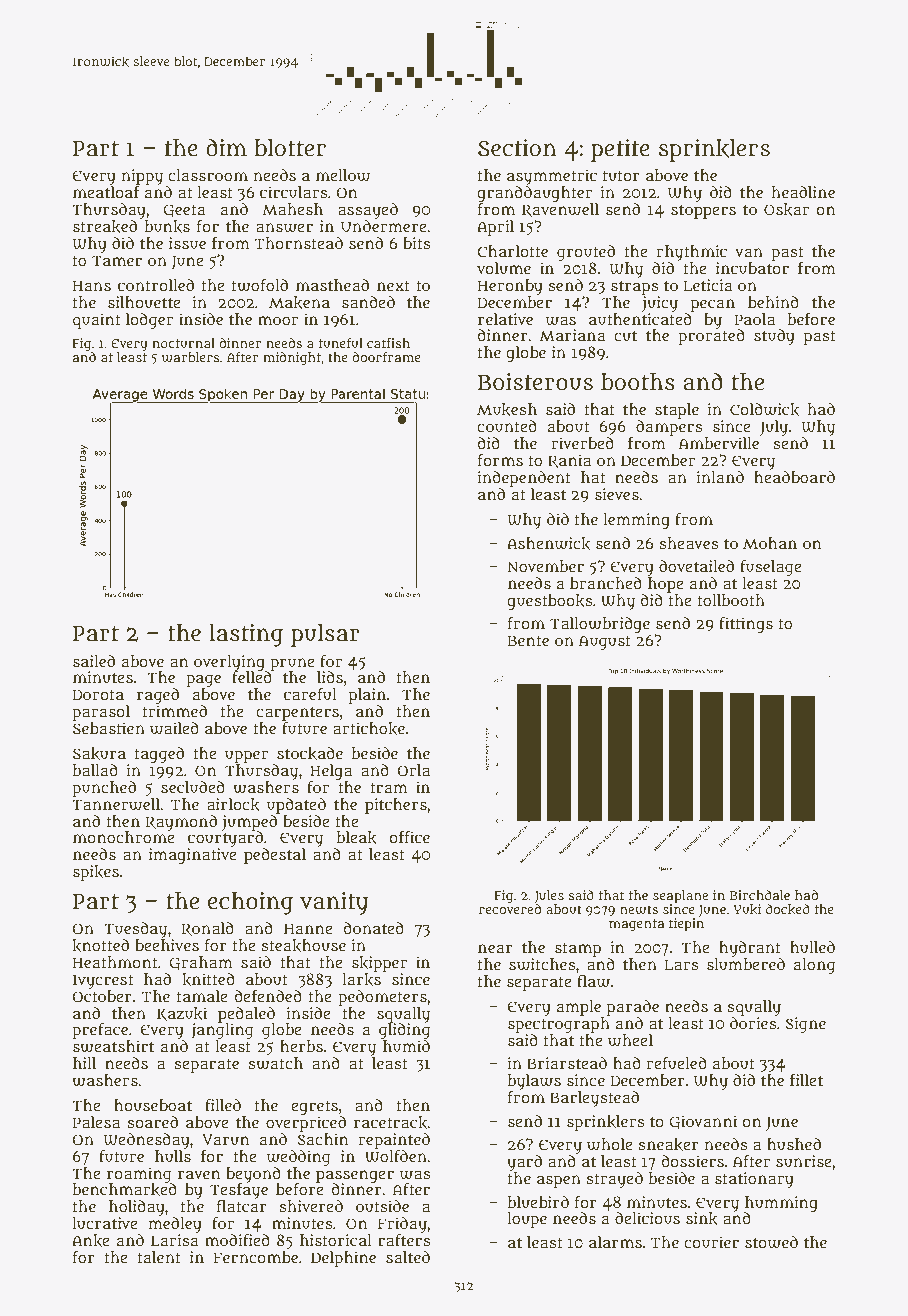  What do you see at coordinates (94, 661) in the screenshot?
I see `sailed` at bounding box center [94, 661].
